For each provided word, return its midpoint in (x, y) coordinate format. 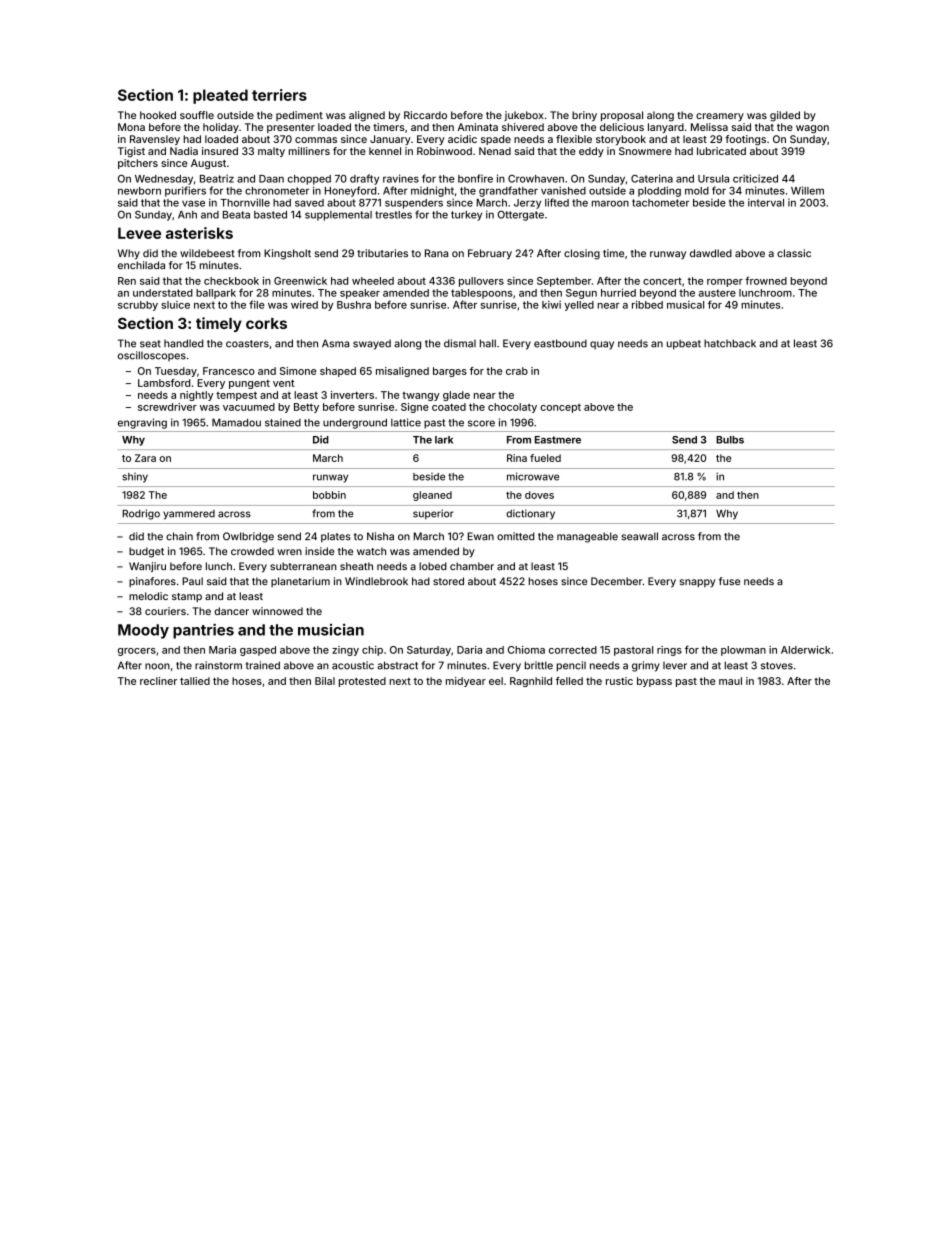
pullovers (481, 282)
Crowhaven (536, 179)
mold (697, 191)
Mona (131, 127)
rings (669, 651)
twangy (421, 396)
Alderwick (806, 650)
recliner (158, 681)
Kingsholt (287, 254)
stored (448, 581)
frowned (766, 280)
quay (602, 345)
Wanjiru (147, 567)
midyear (466, 682)
